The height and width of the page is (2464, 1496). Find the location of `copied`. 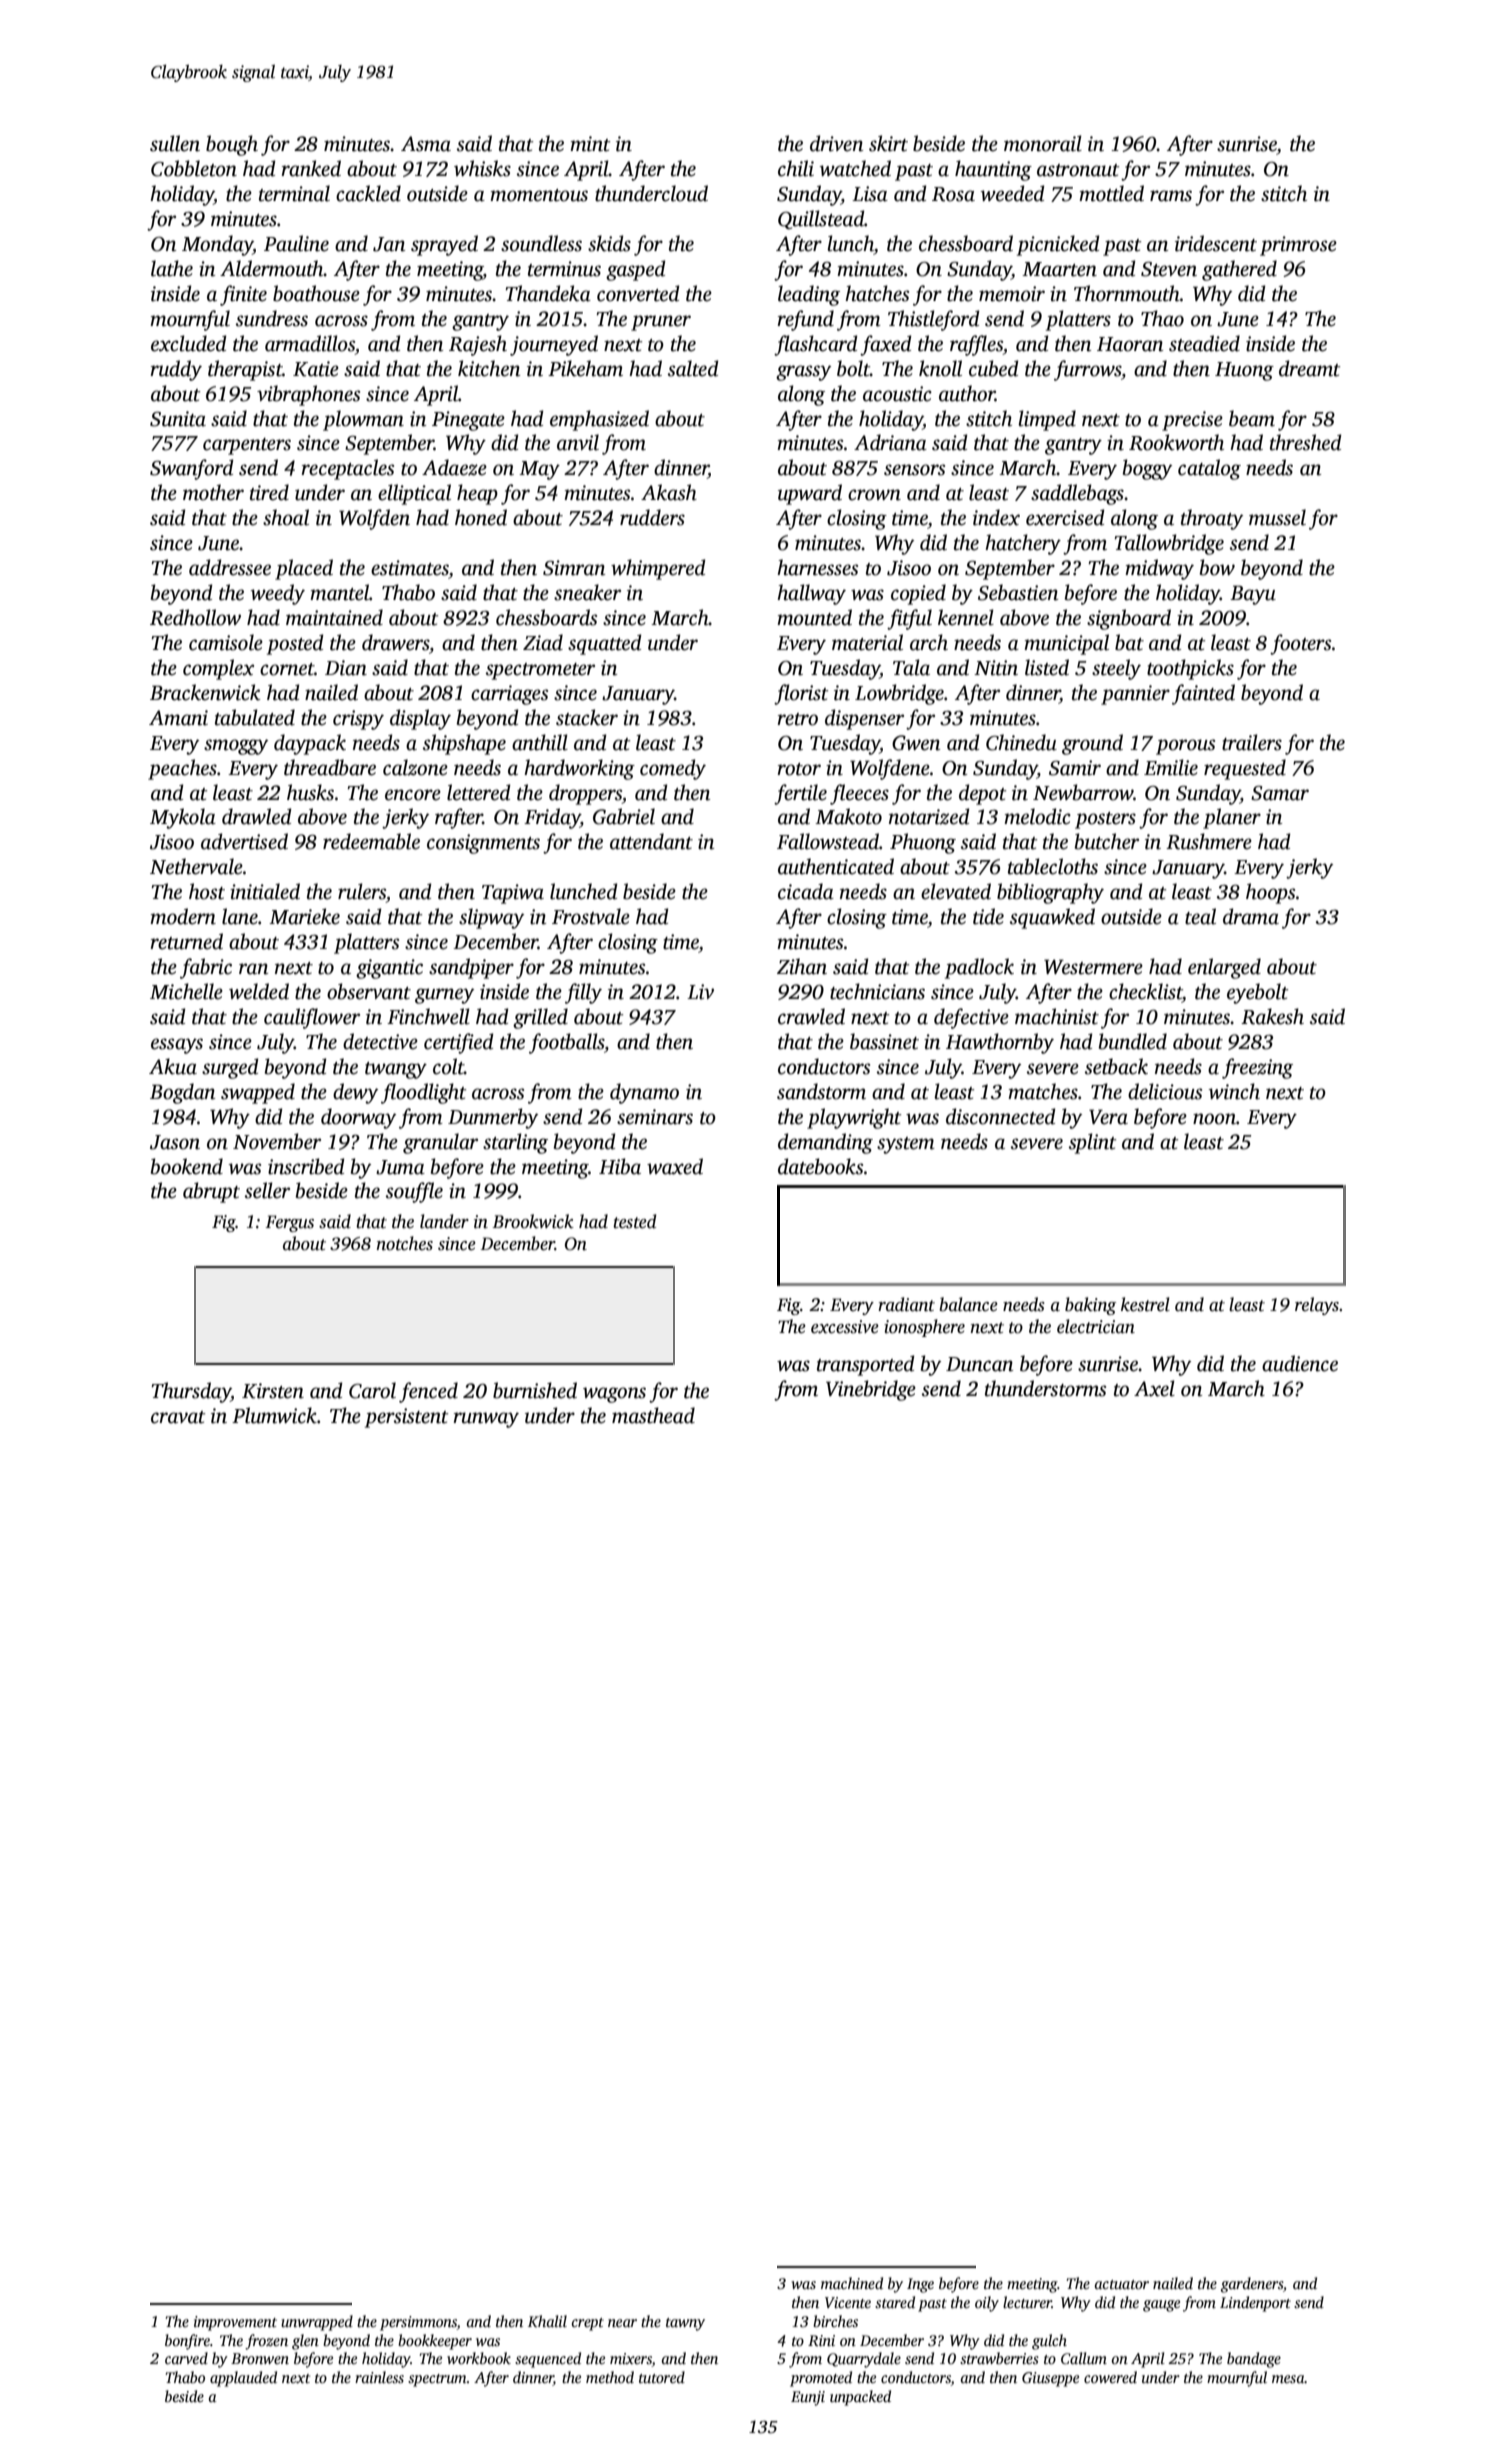

copied is located at coordinates (918, 594).
